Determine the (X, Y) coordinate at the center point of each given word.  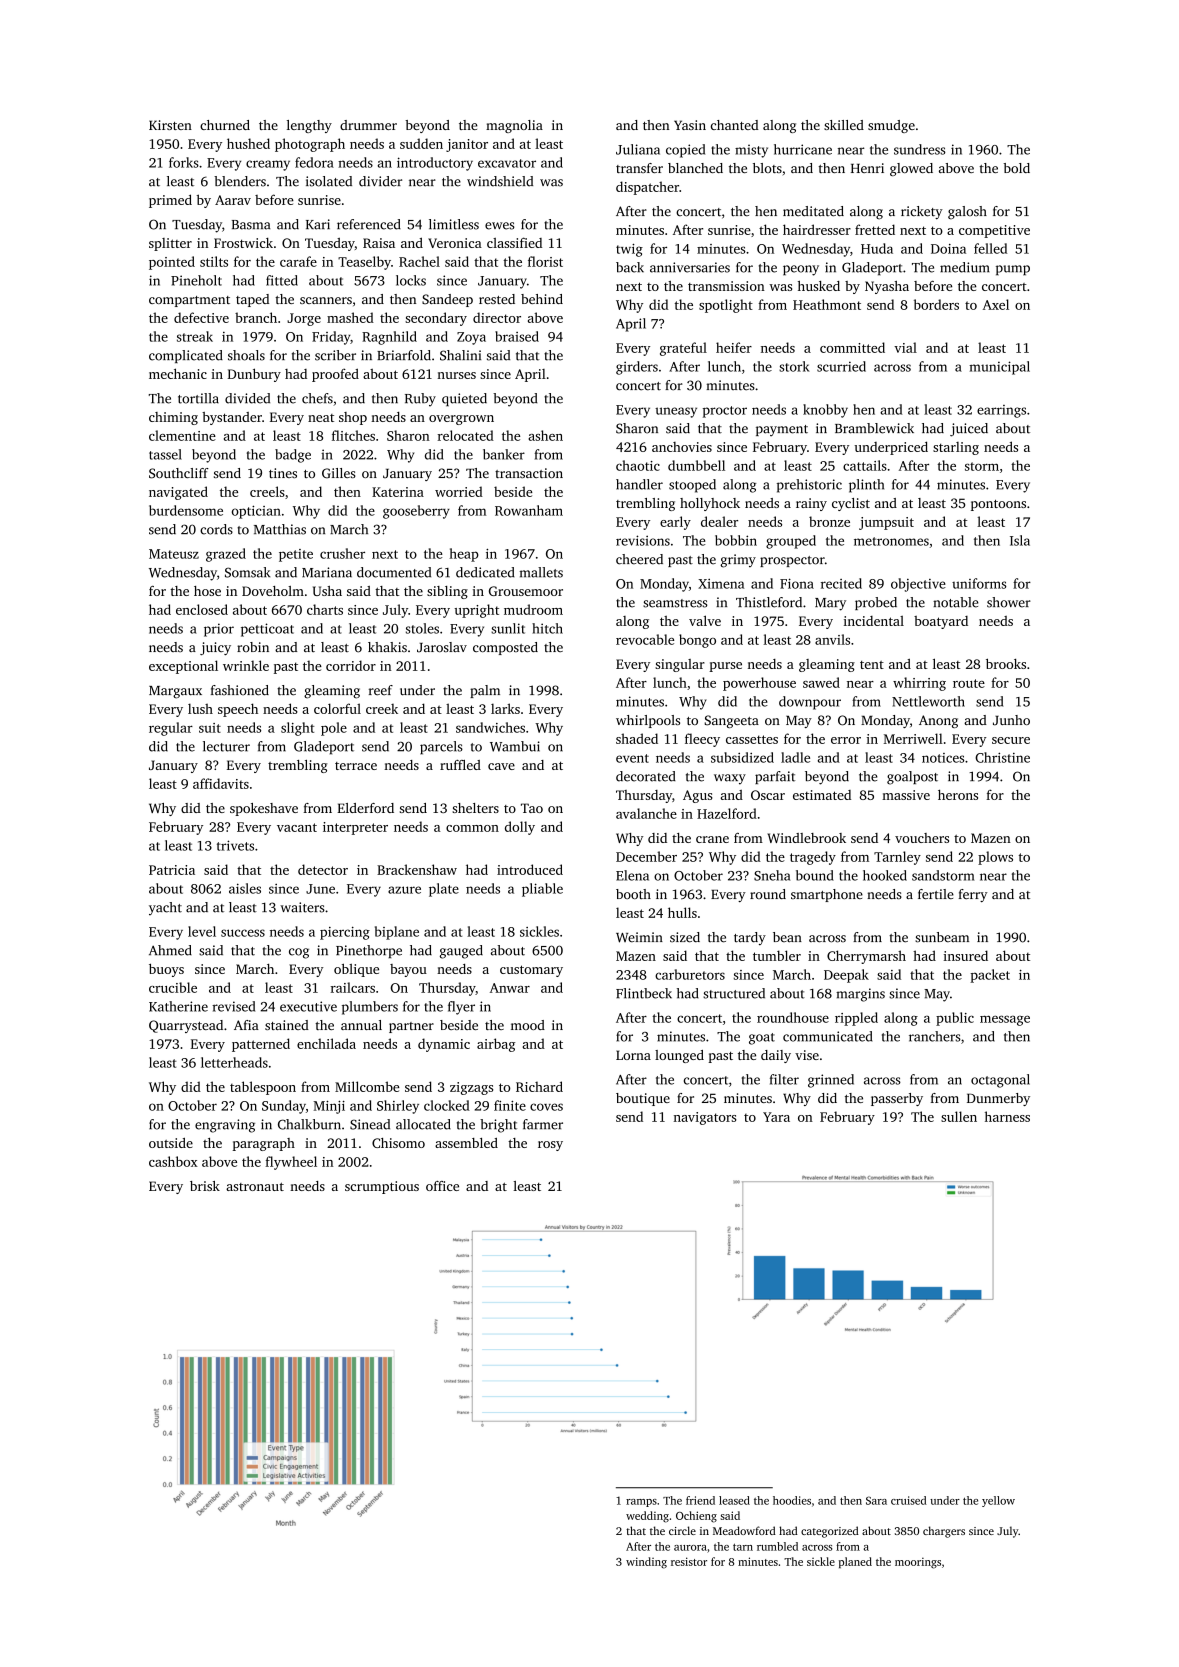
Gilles (339, 473)
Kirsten (170, 125)
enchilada (326, 1043)
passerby (897, 1099)
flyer (461, 1008)
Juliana (638, 149)
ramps (641, 1503)
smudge (891, 126)
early (675, 523)
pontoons (998, 505)
